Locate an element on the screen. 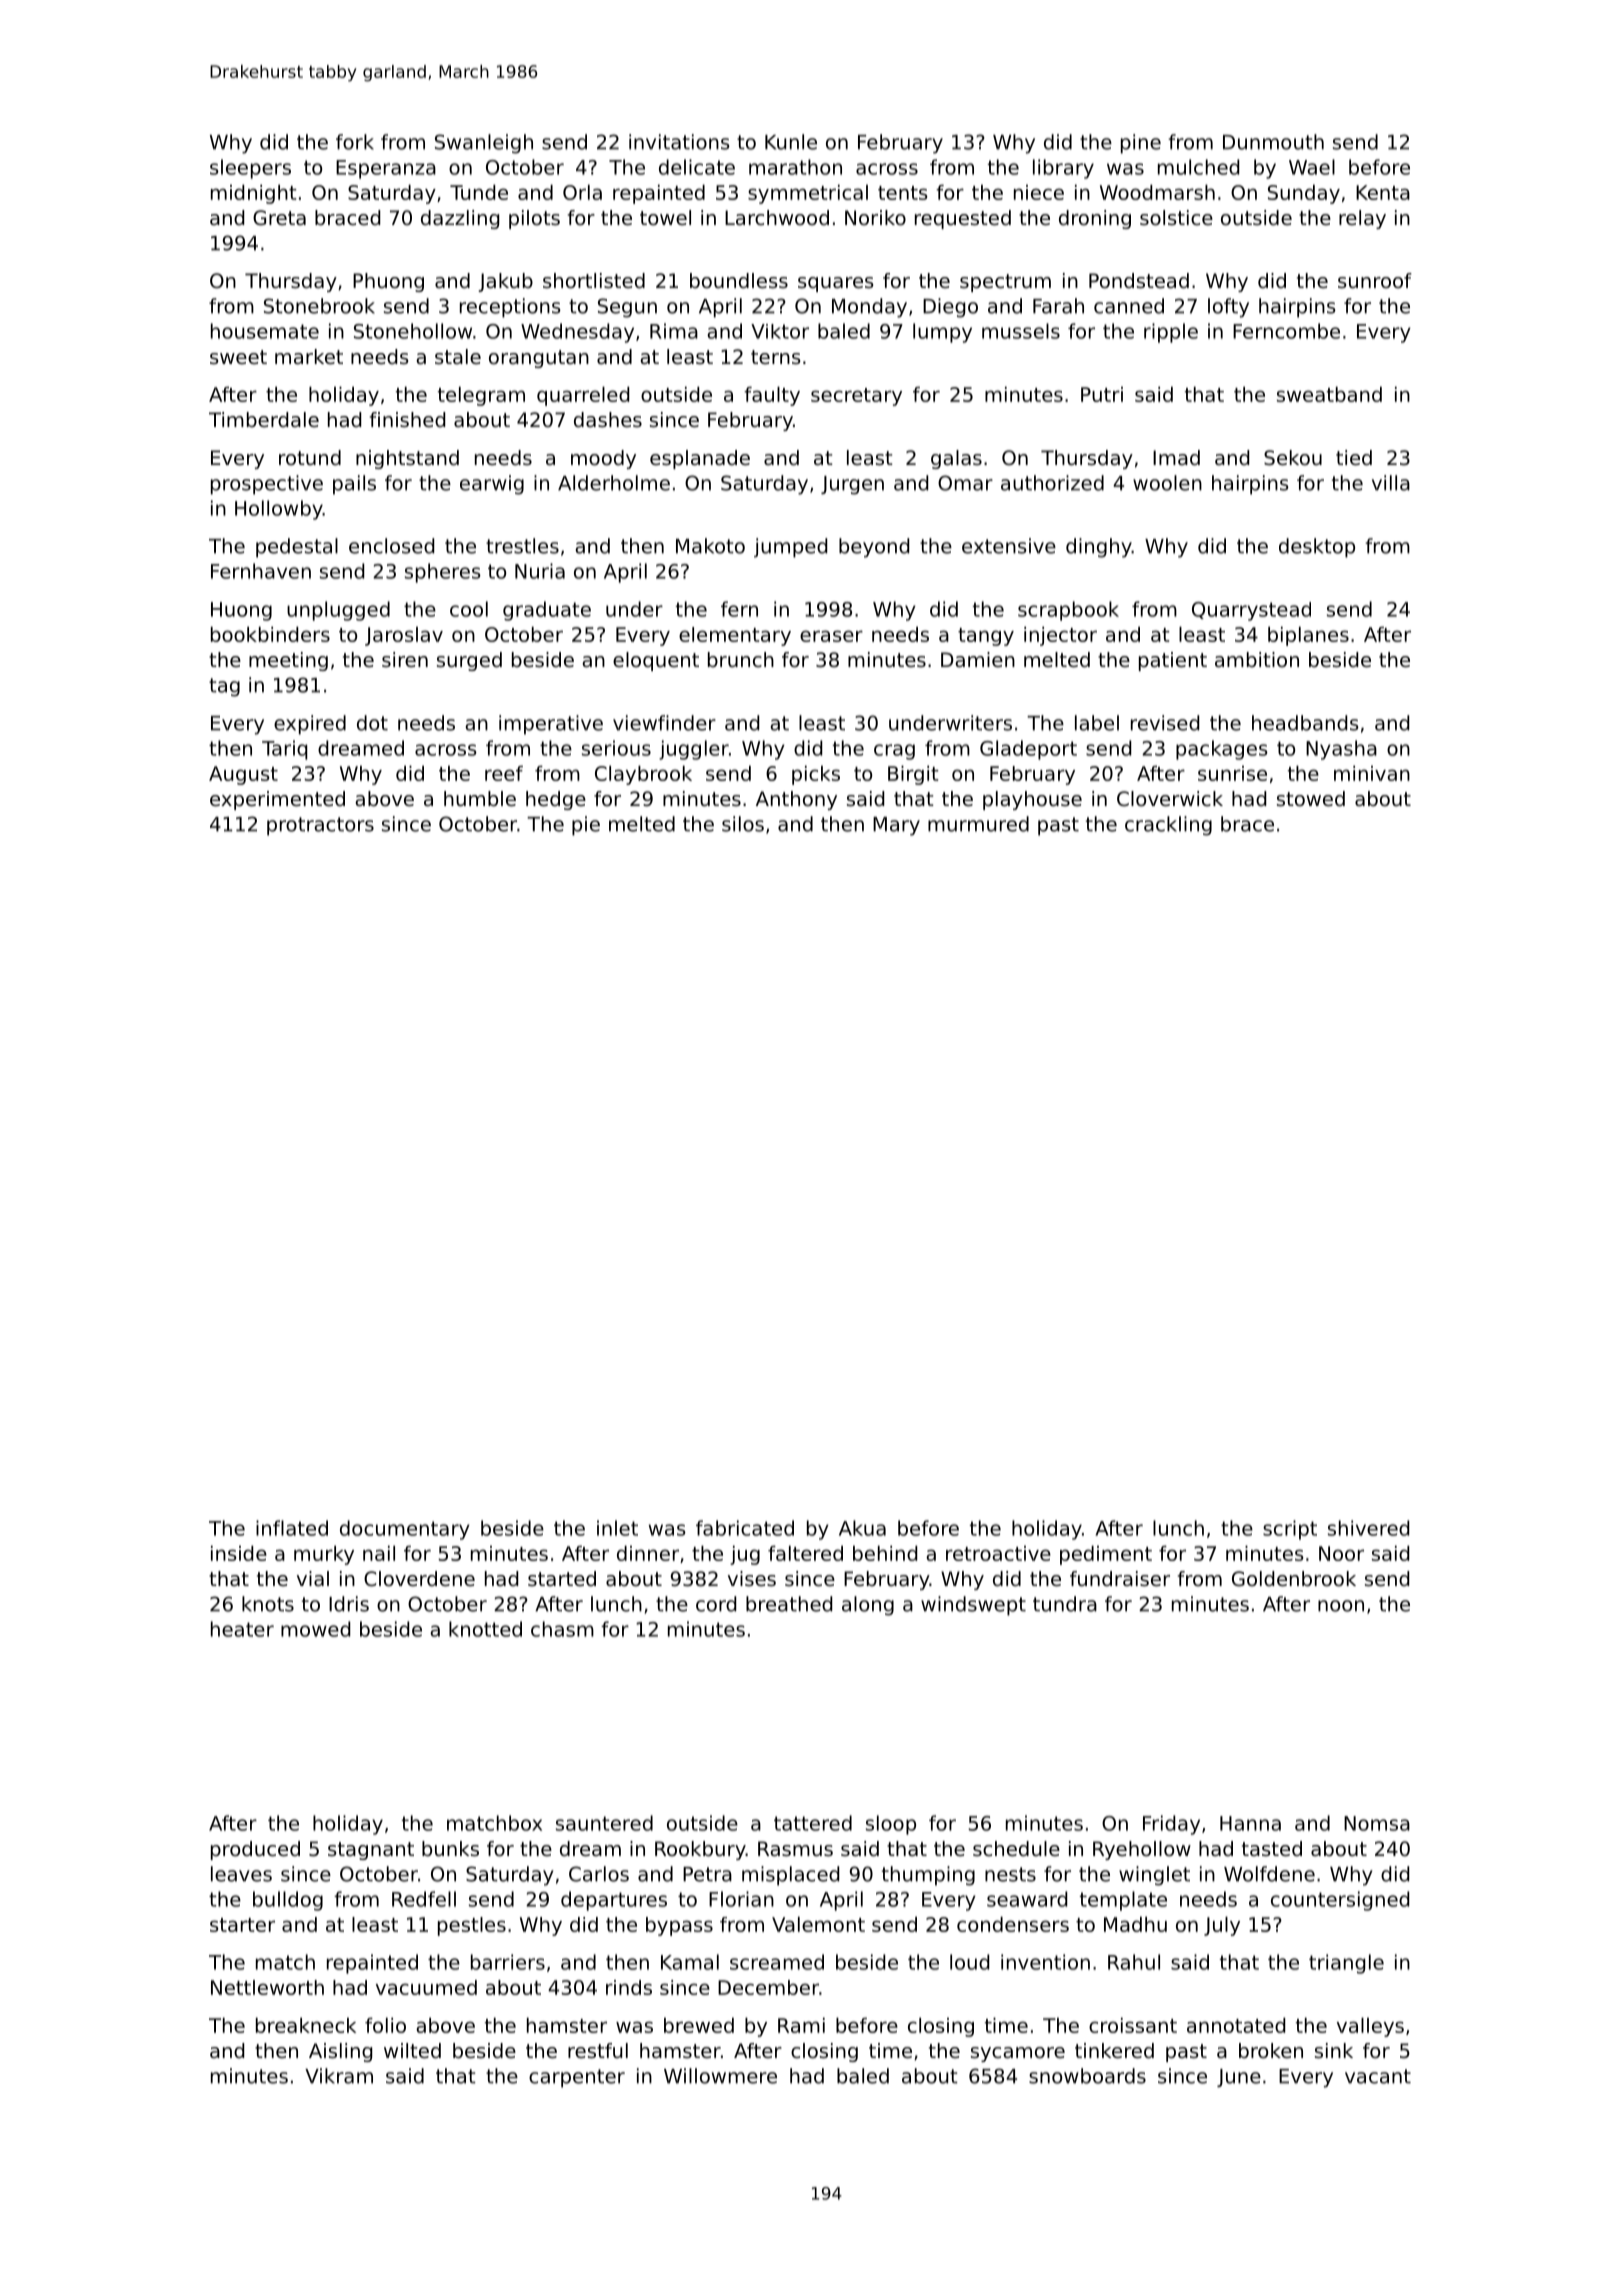  breakneck is located at coordinates (306, 2025).
